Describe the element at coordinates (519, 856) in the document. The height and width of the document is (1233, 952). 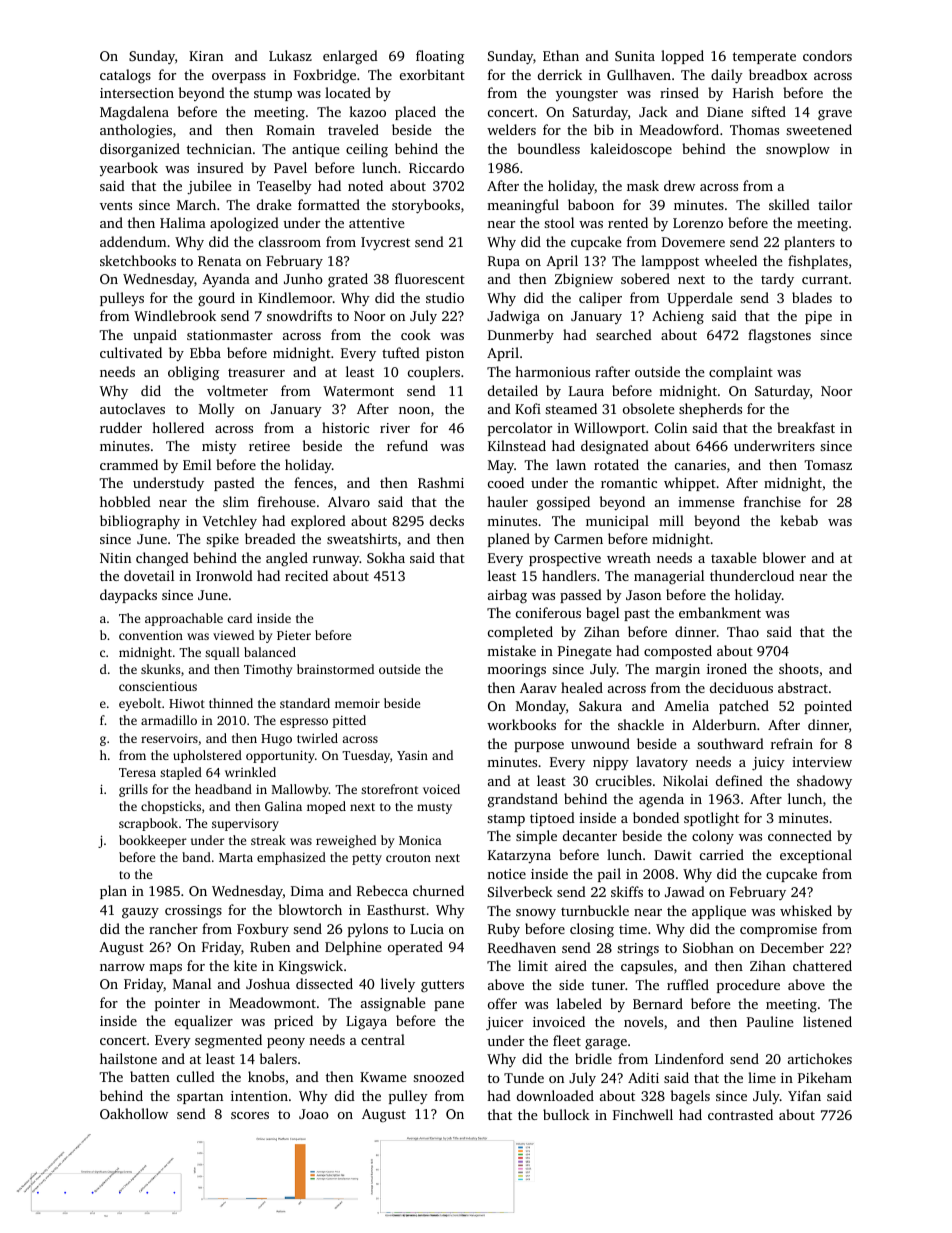
I see `Katarzyna` at that location.
